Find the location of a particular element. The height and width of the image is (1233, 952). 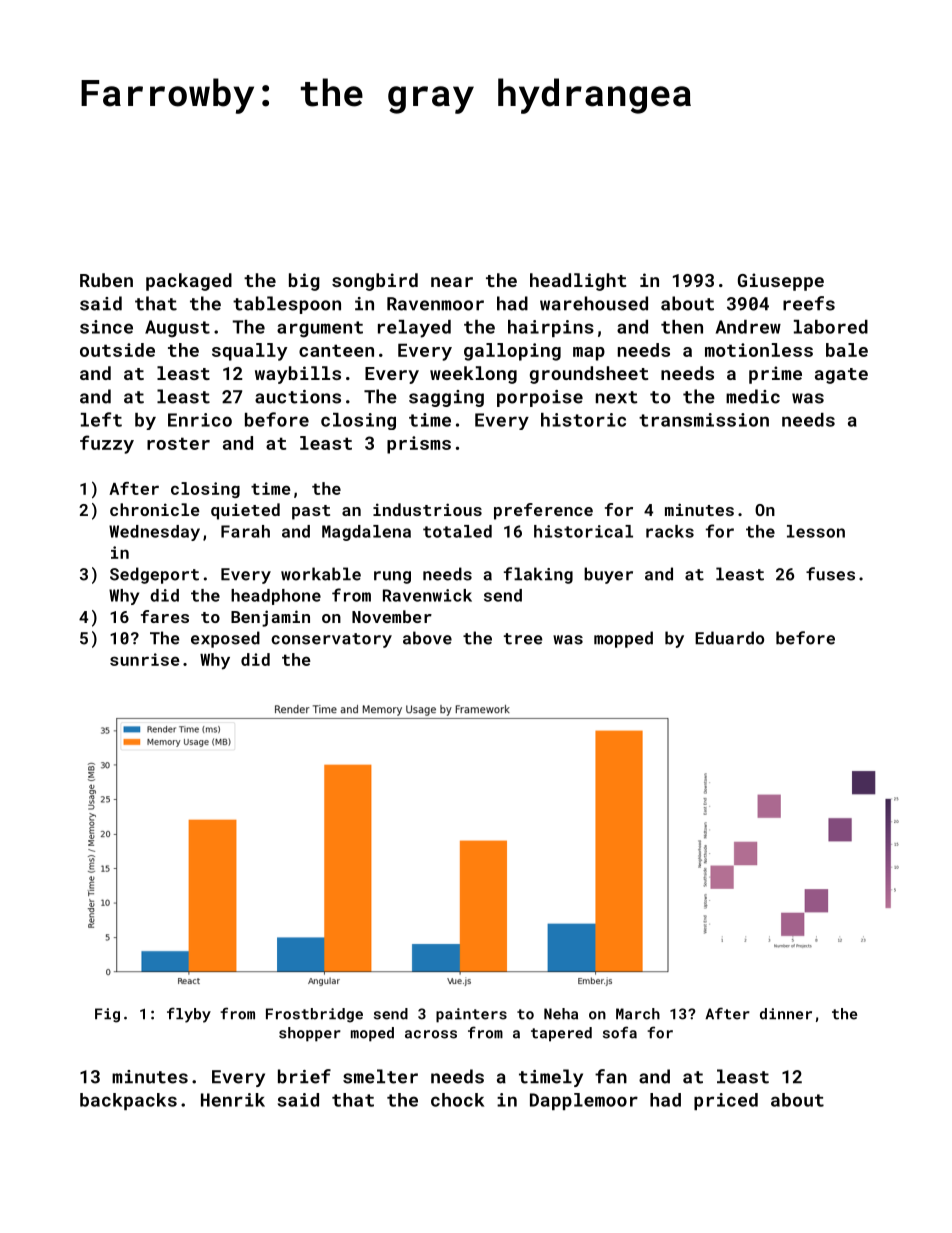

Henrik is located at coordinates (233, 1100).
